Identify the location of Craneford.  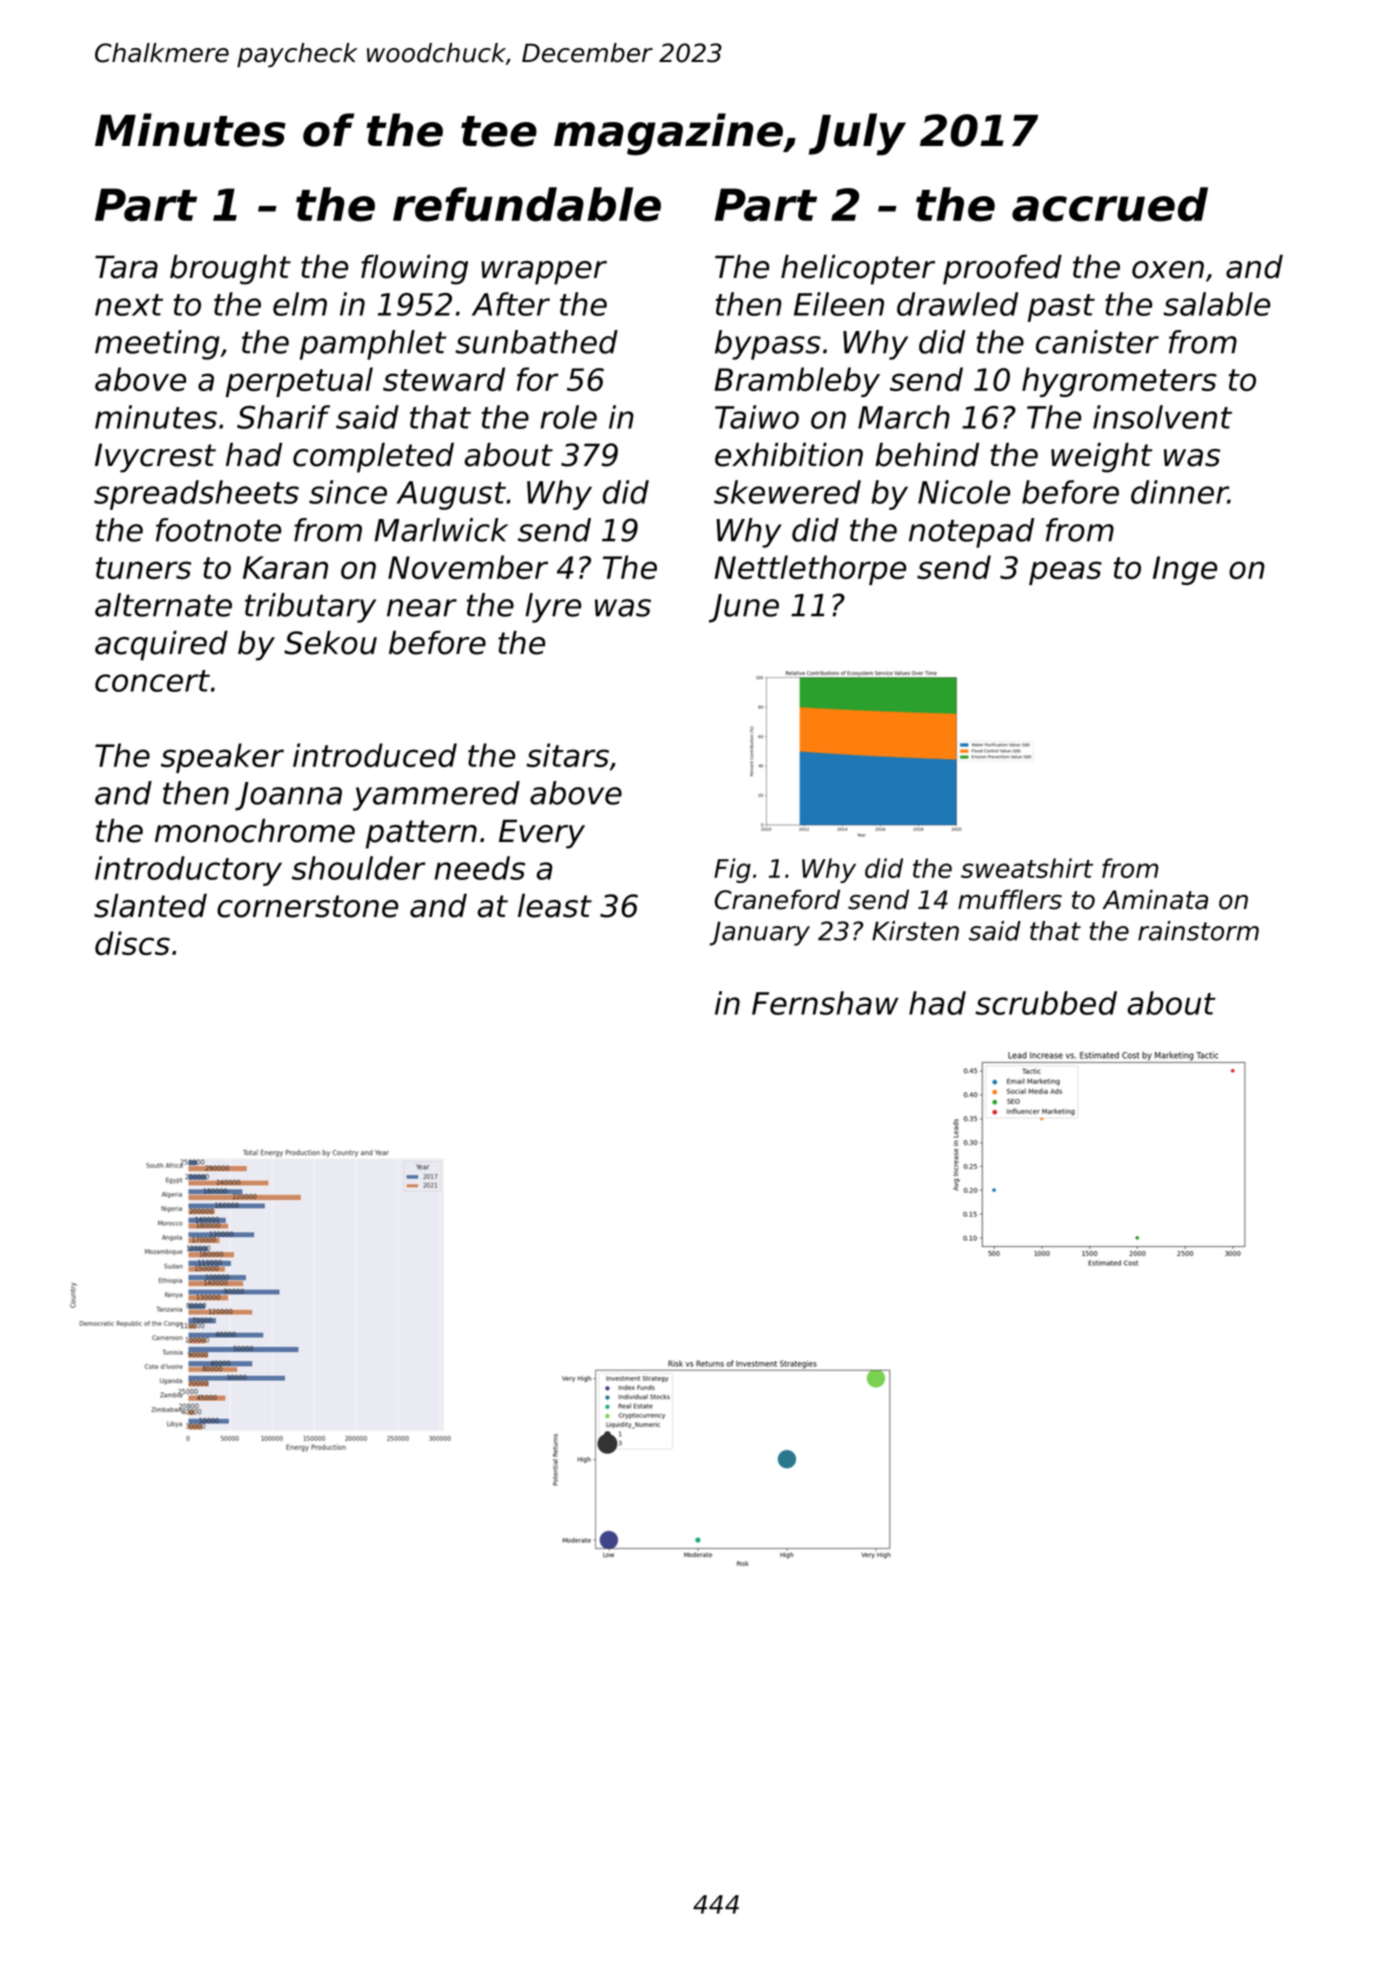
(777, 899).
